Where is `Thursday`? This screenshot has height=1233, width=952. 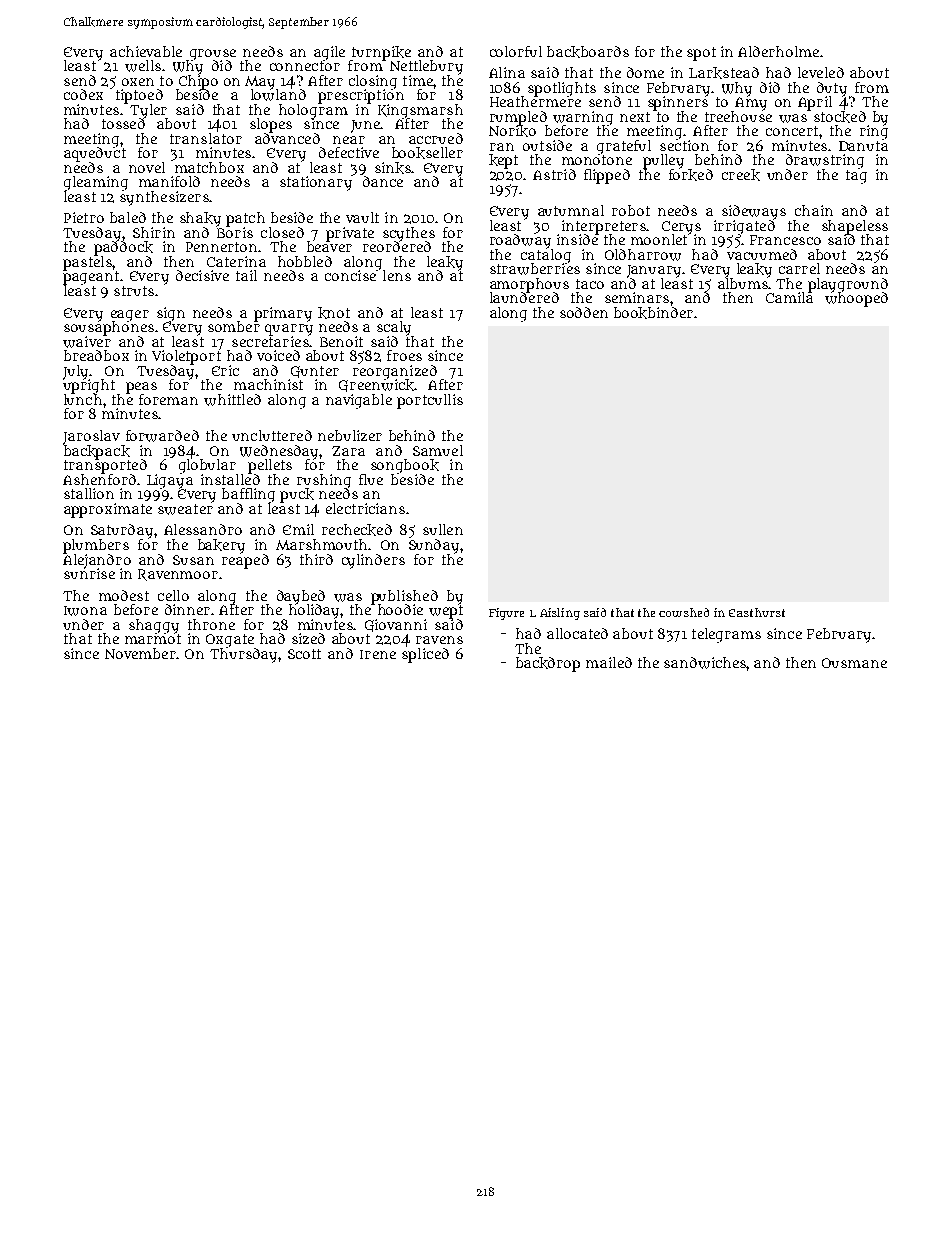
Thursday is located at coordinates (243, 655).
